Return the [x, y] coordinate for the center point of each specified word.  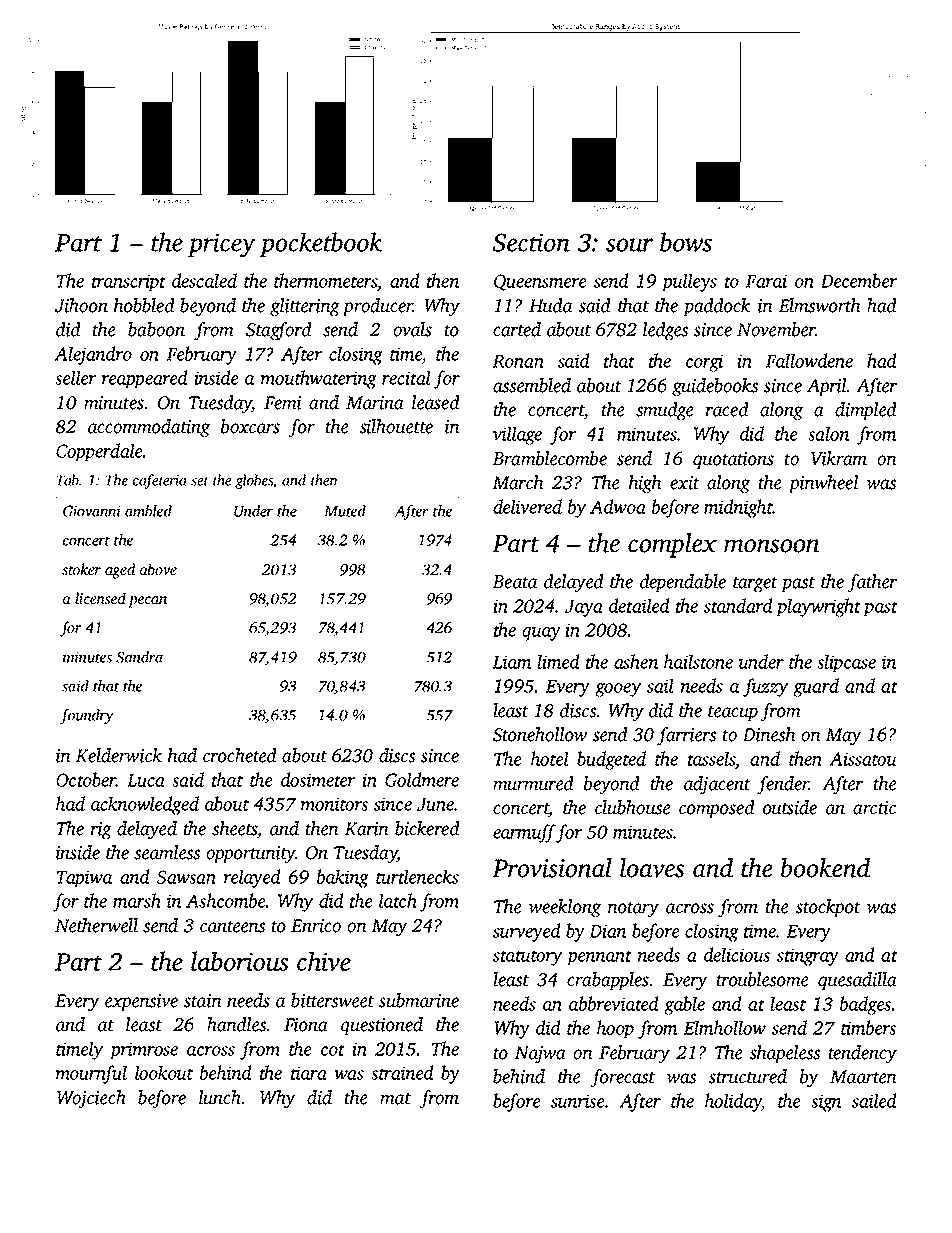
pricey [222, 245]
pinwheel [824, 484]
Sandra [139, 657]
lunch [220, 1097]
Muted [345, 511]
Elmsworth [819, 305]
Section [531, 242]
